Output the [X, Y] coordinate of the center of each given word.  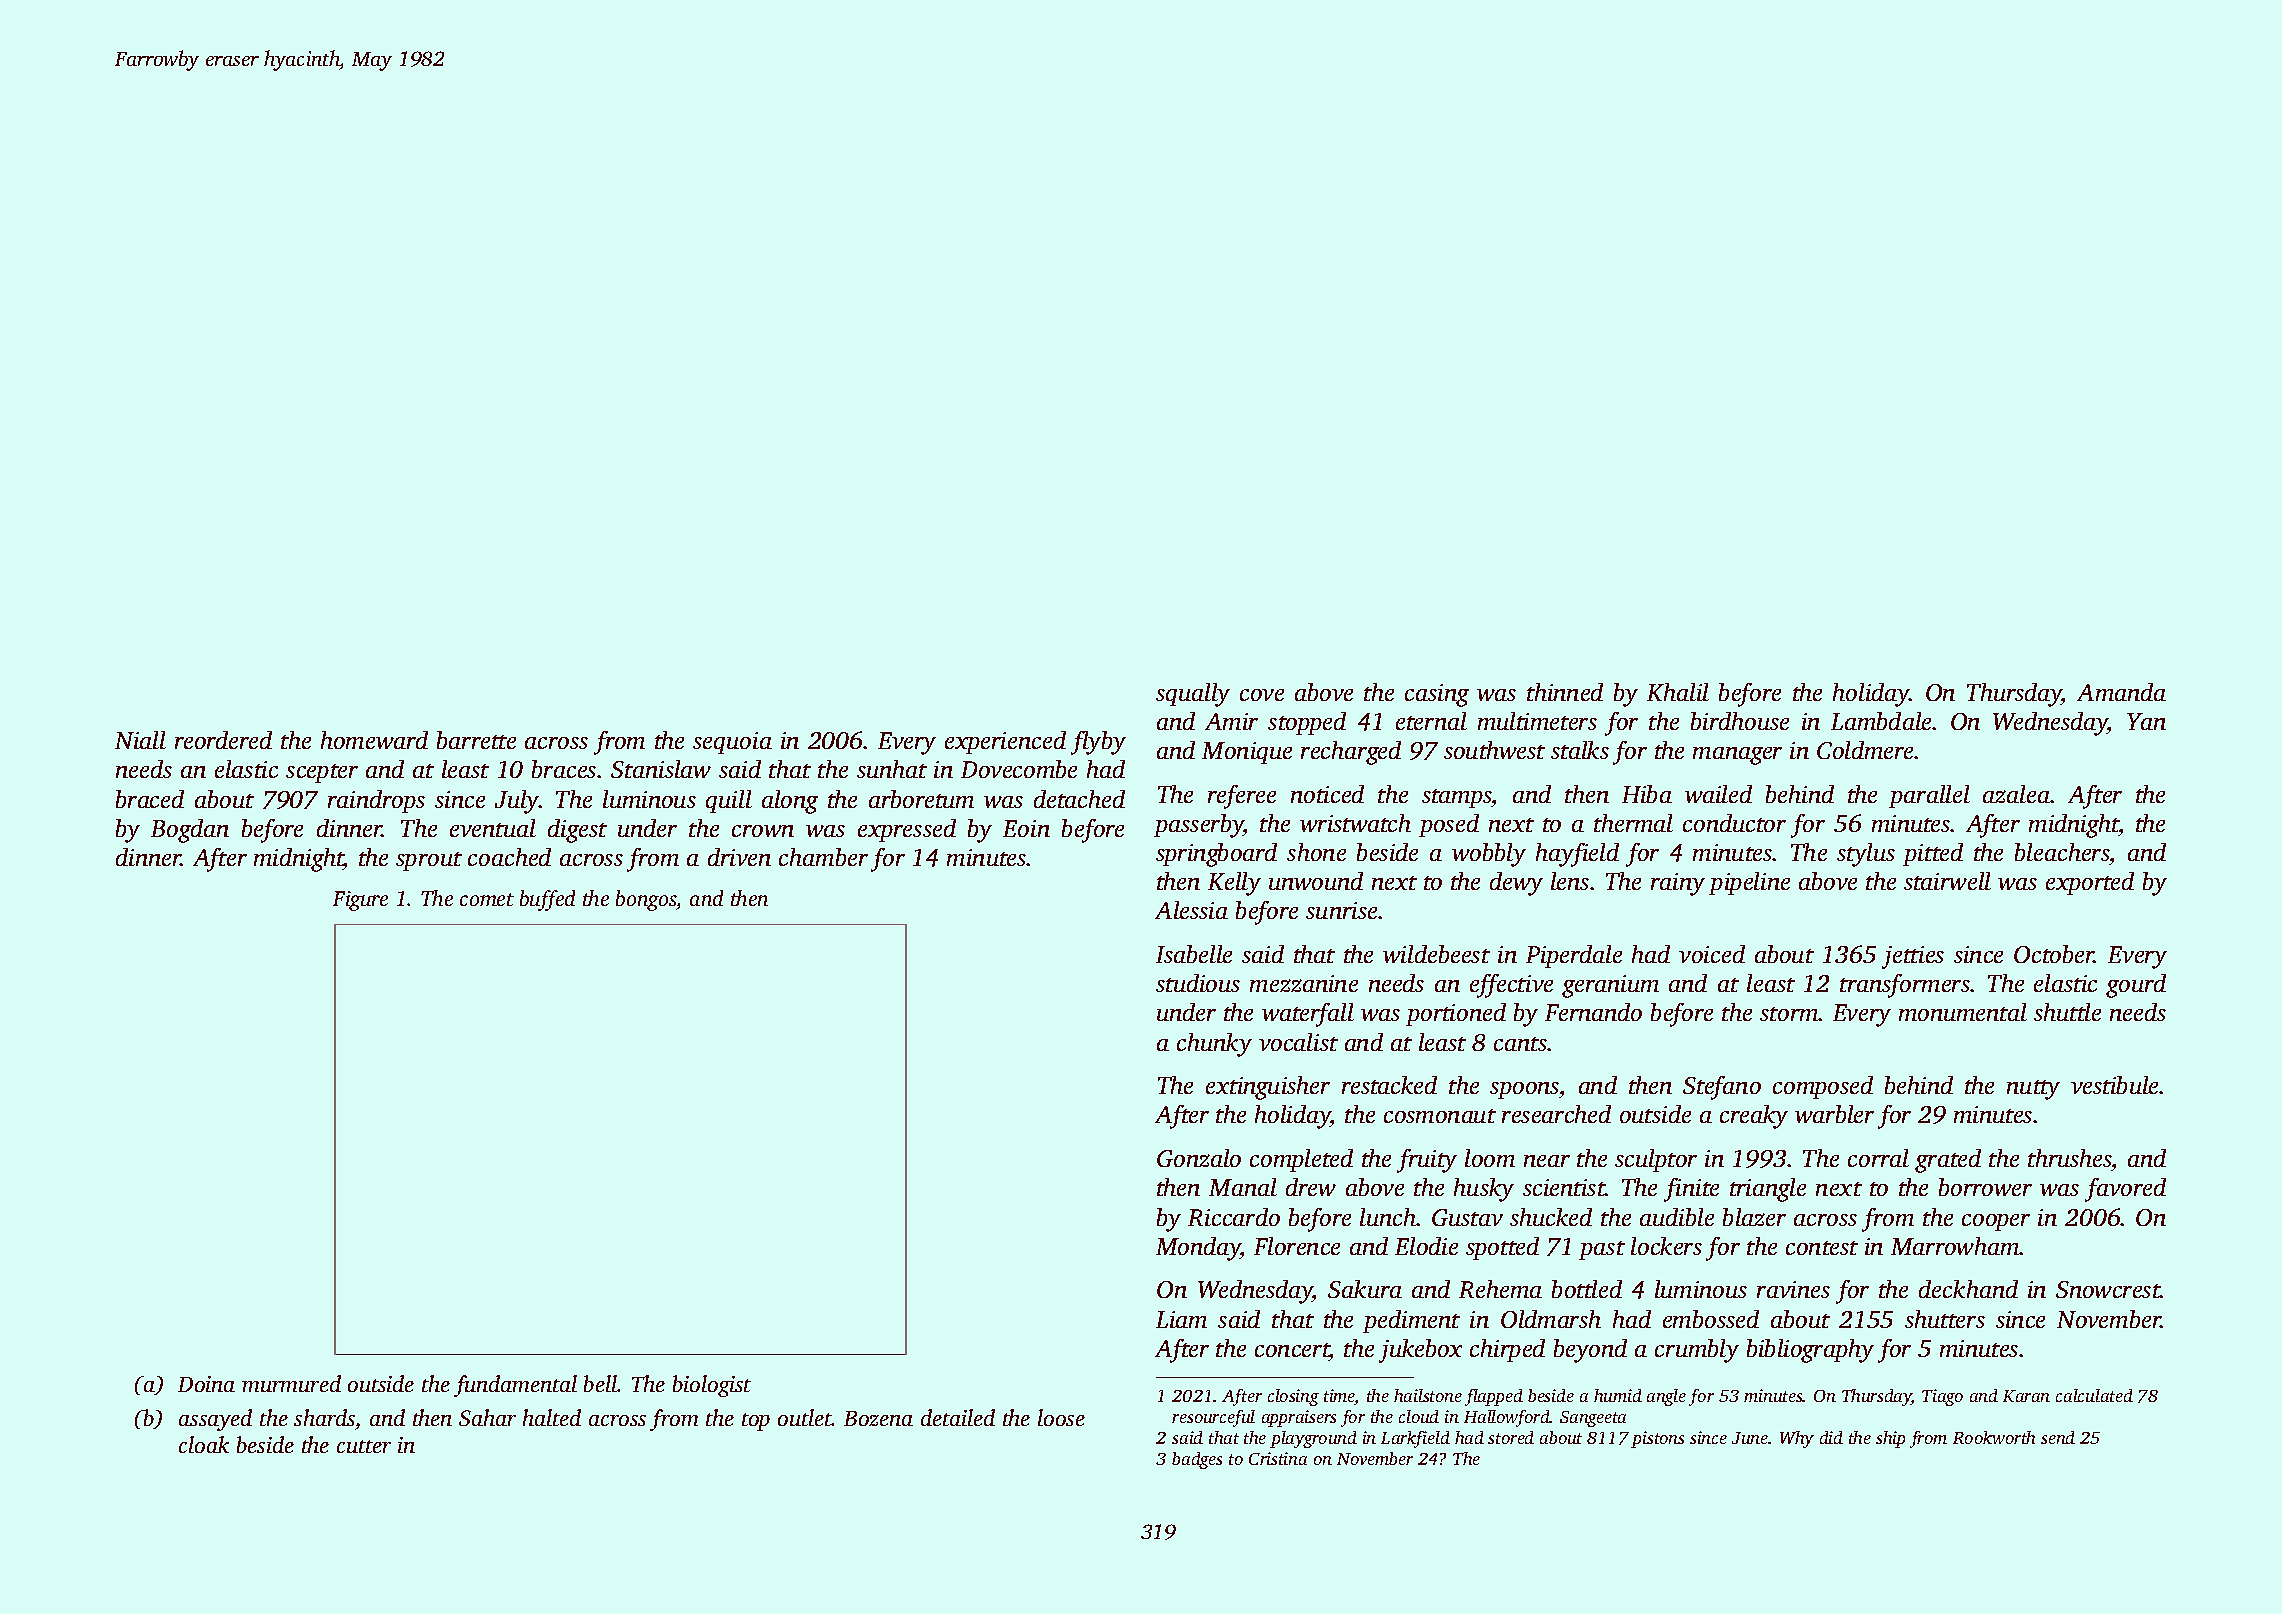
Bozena [878, 1418]
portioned [1456, 1014]
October [2054, 954]
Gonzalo [1199, 1158]
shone [1316, 852]
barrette [476, 740]
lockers [1666, 1246]
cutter [364, 1446]
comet [487, 899]
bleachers [2062, 852]
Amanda [2121, 692]
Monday [1198, 1249]
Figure [360, 901]
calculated [2094, 1395]
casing [1437, 695]
